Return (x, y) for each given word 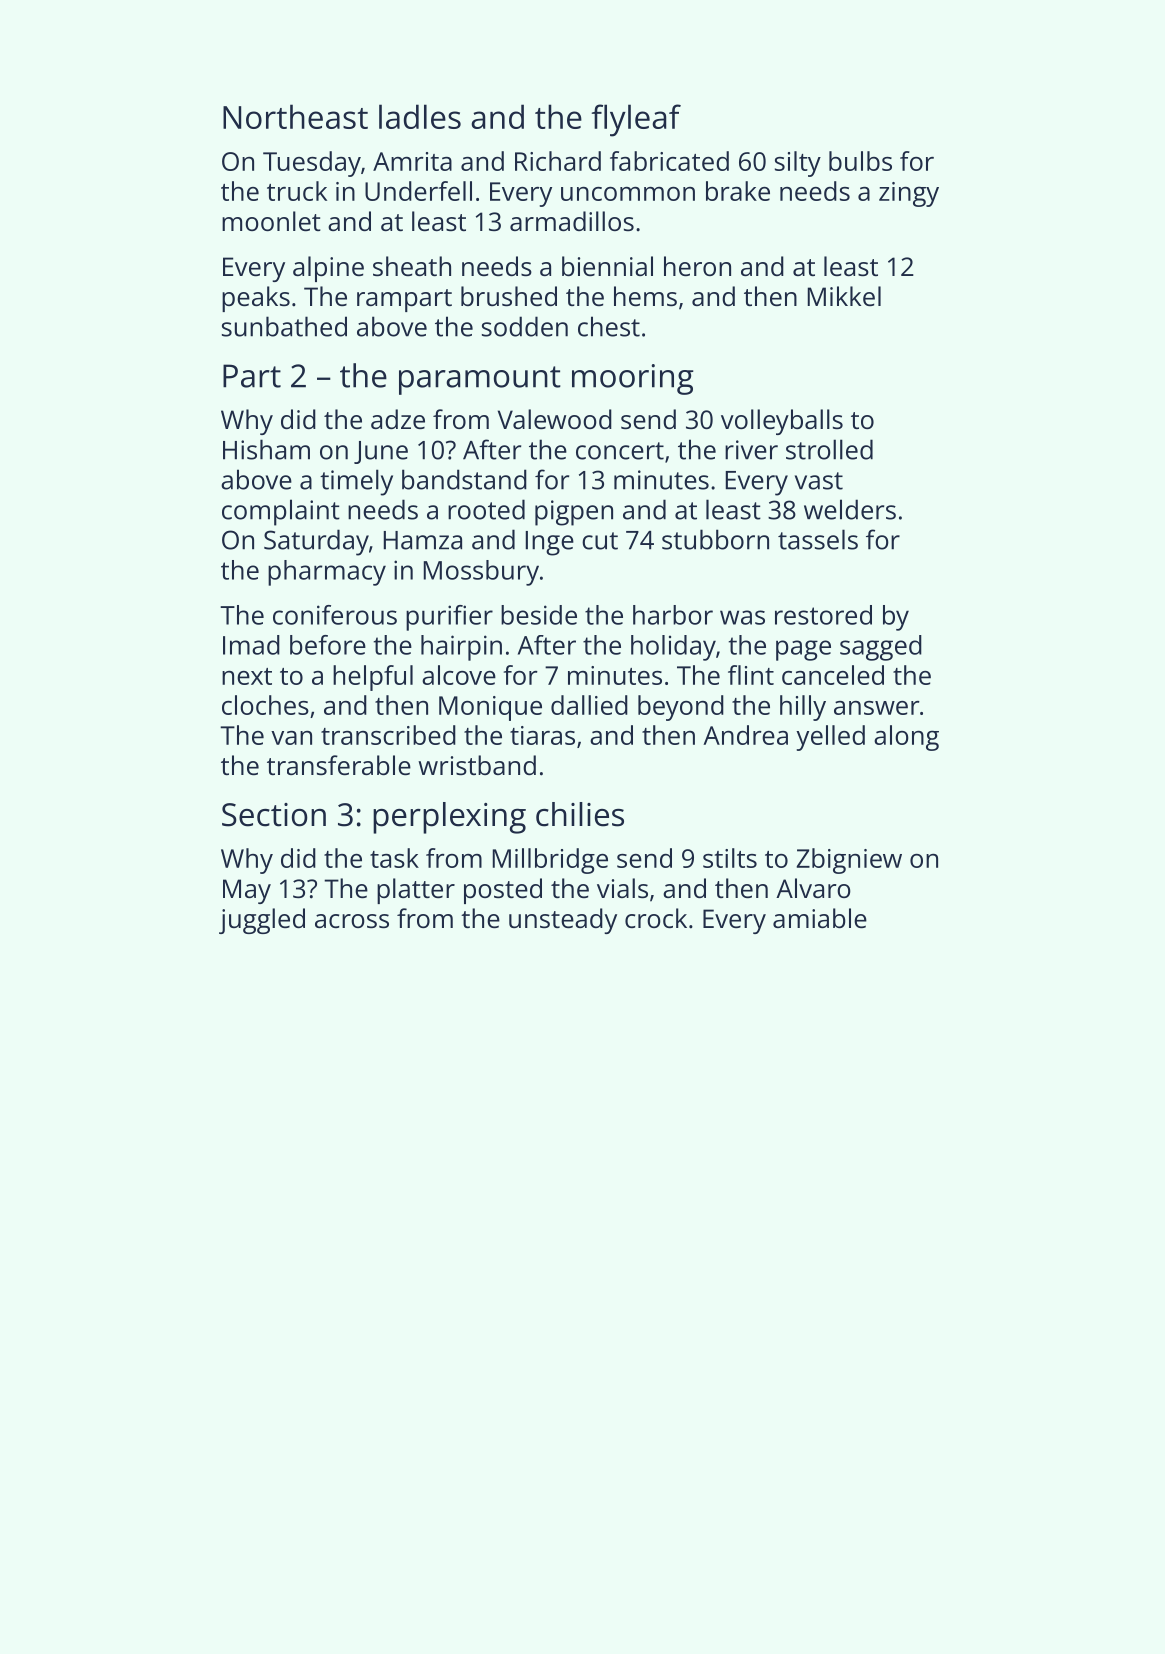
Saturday (316, 542)
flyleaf (636, 120)
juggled (262, 921)
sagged (881, 648)
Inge (550, 543)
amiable (820, 918)
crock (656, 918)
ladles (420, 116)
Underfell (418, 191)
